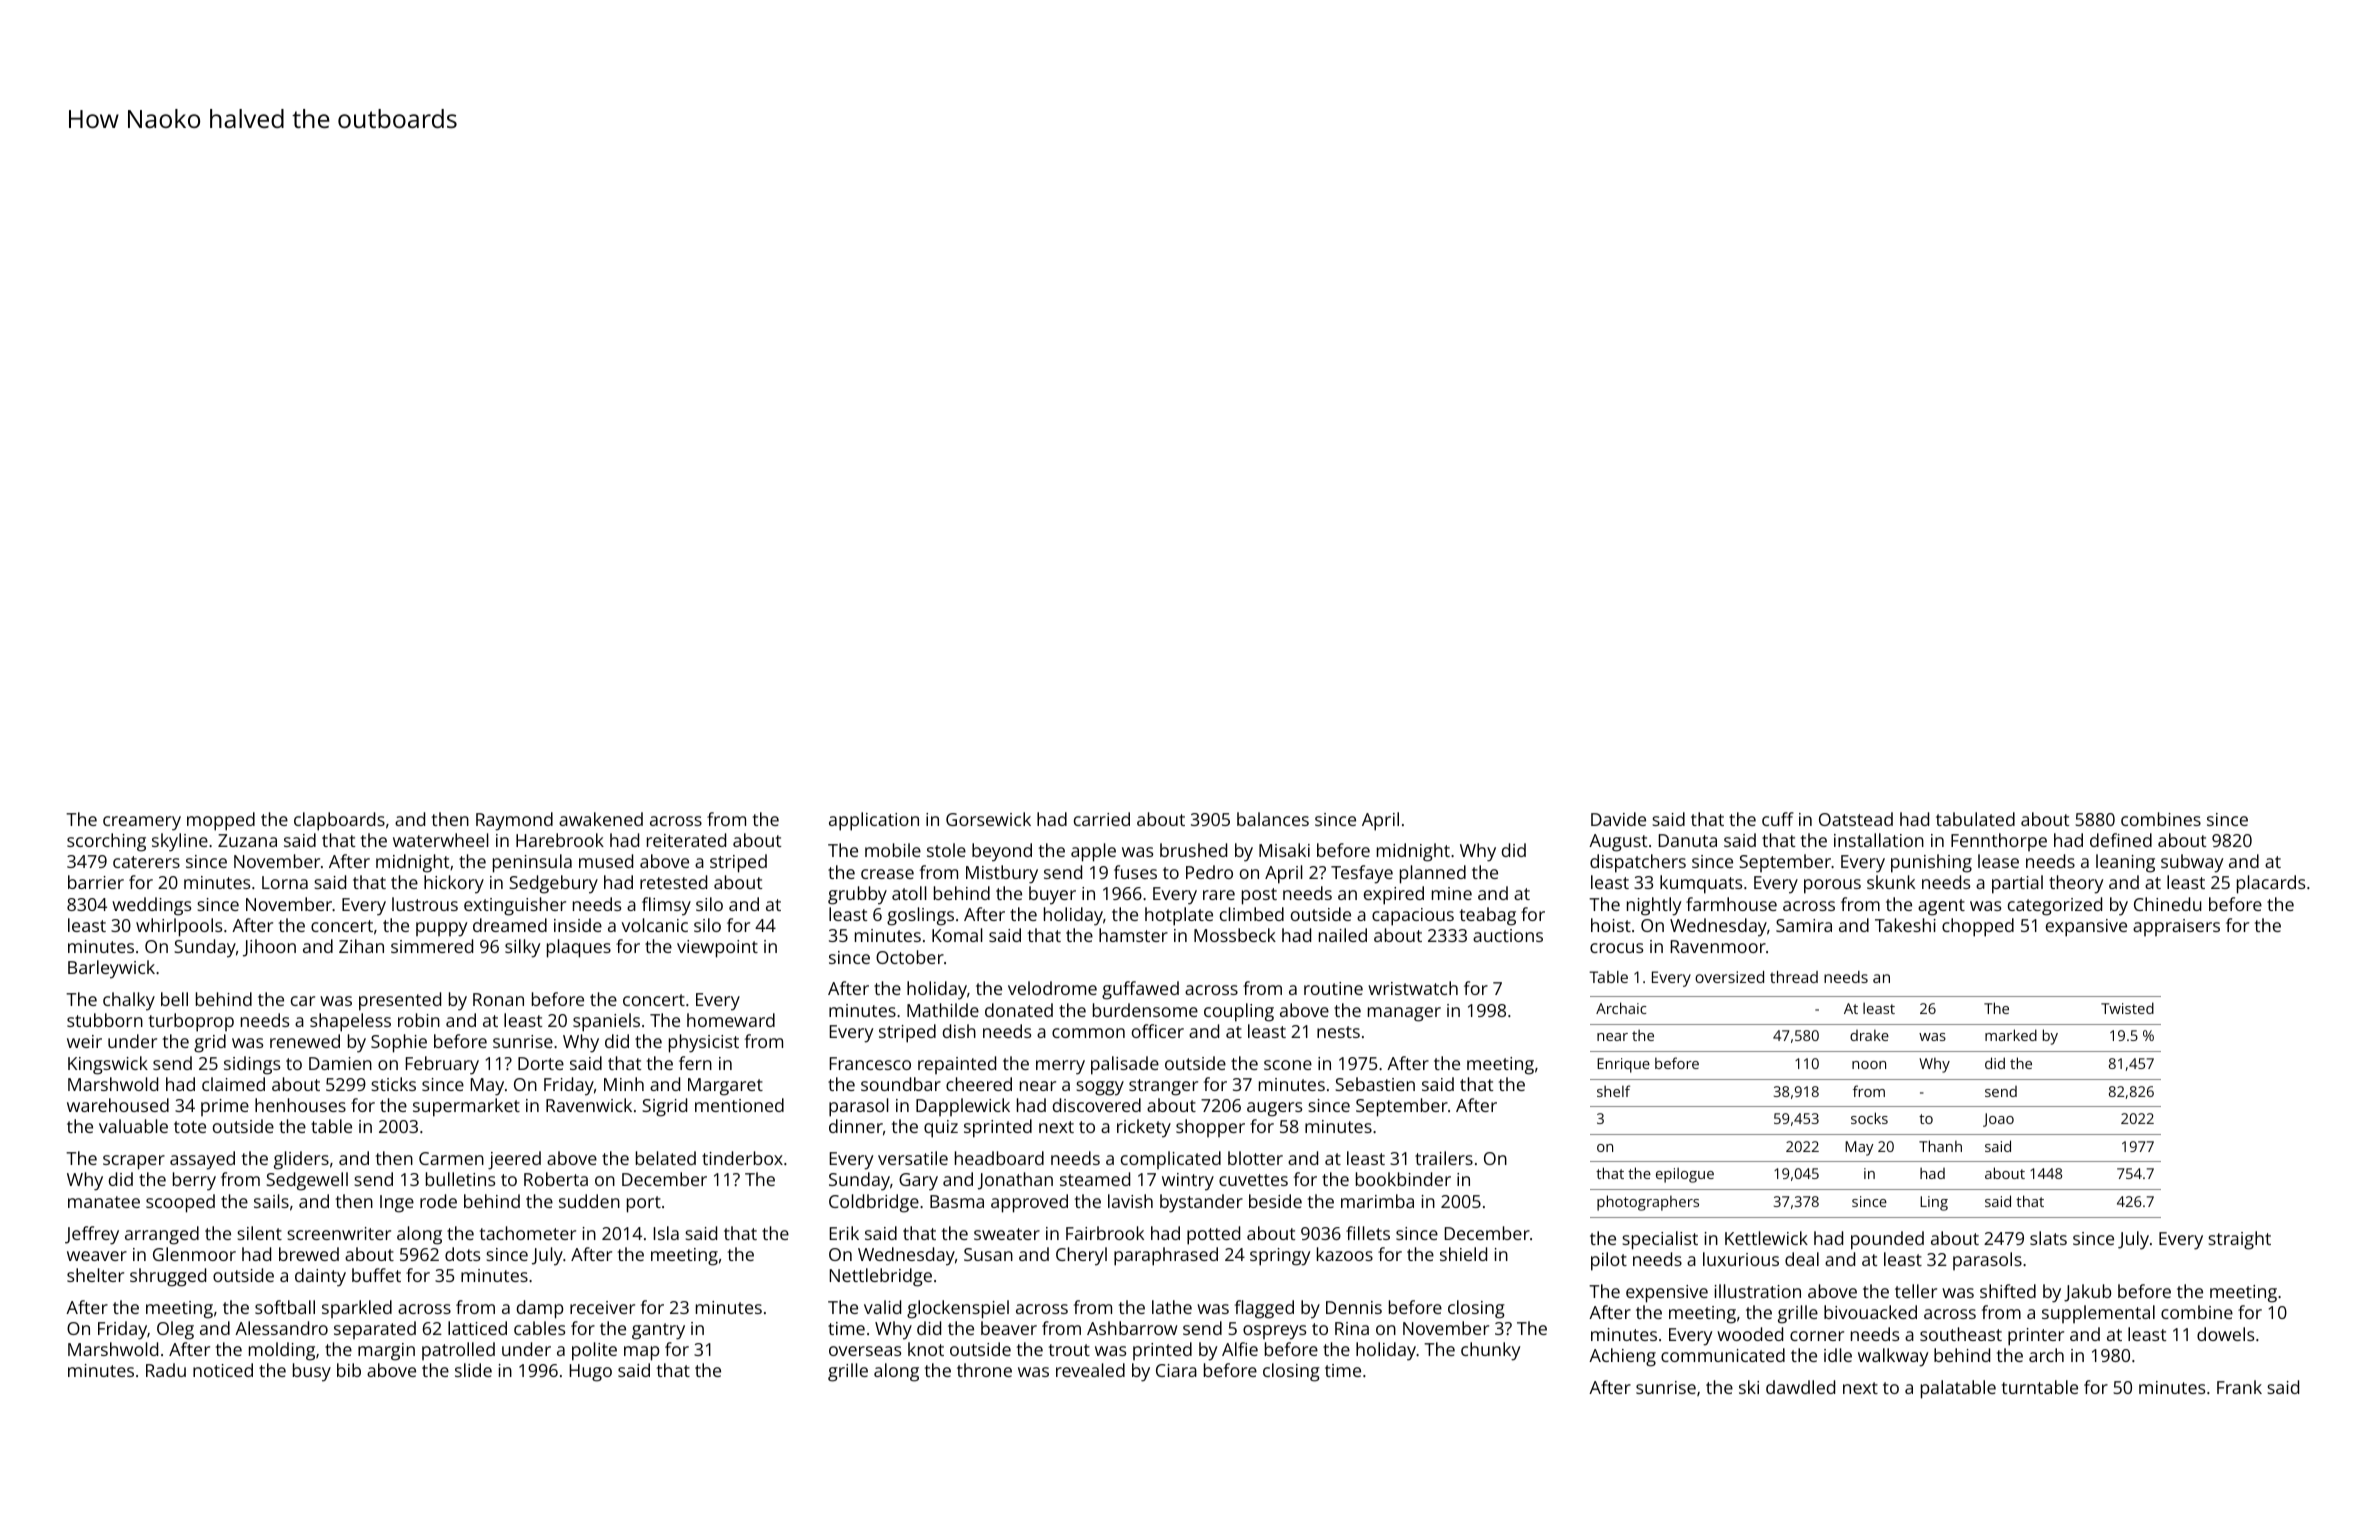  I want to click on Joao, so click(1998, 1120).
